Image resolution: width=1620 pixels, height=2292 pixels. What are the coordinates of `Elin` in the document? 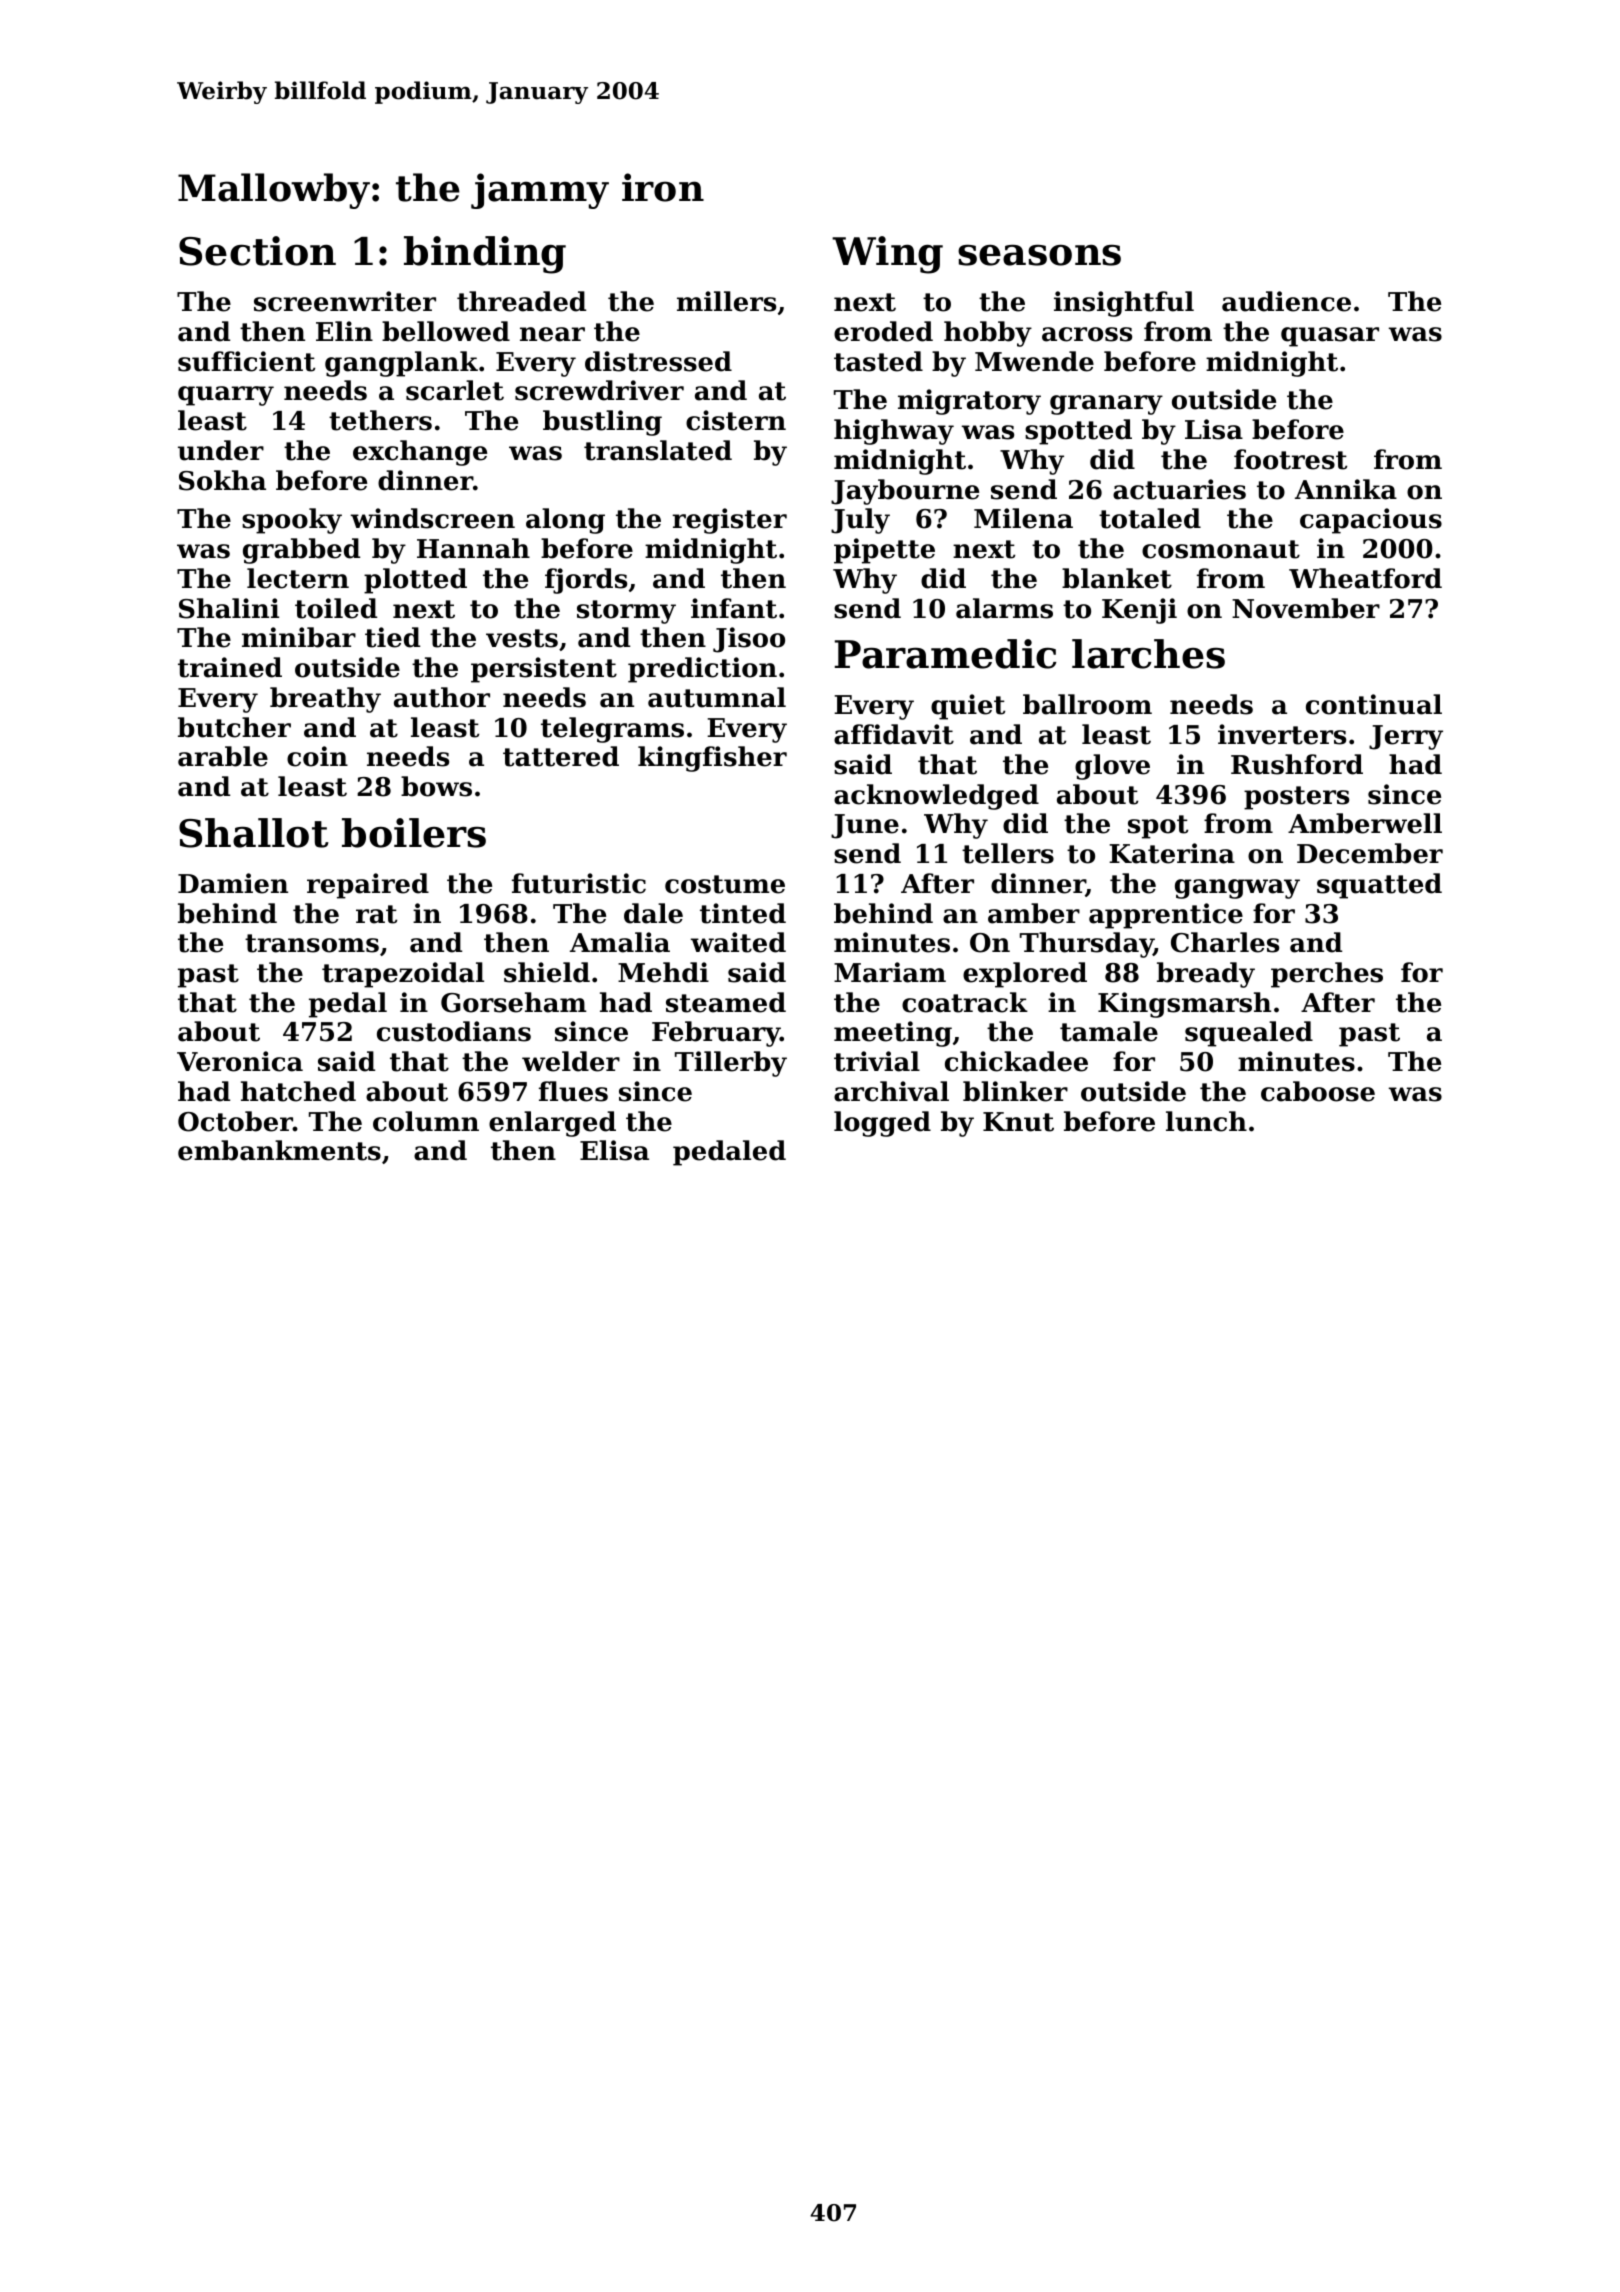 It's located at (344, 331).
